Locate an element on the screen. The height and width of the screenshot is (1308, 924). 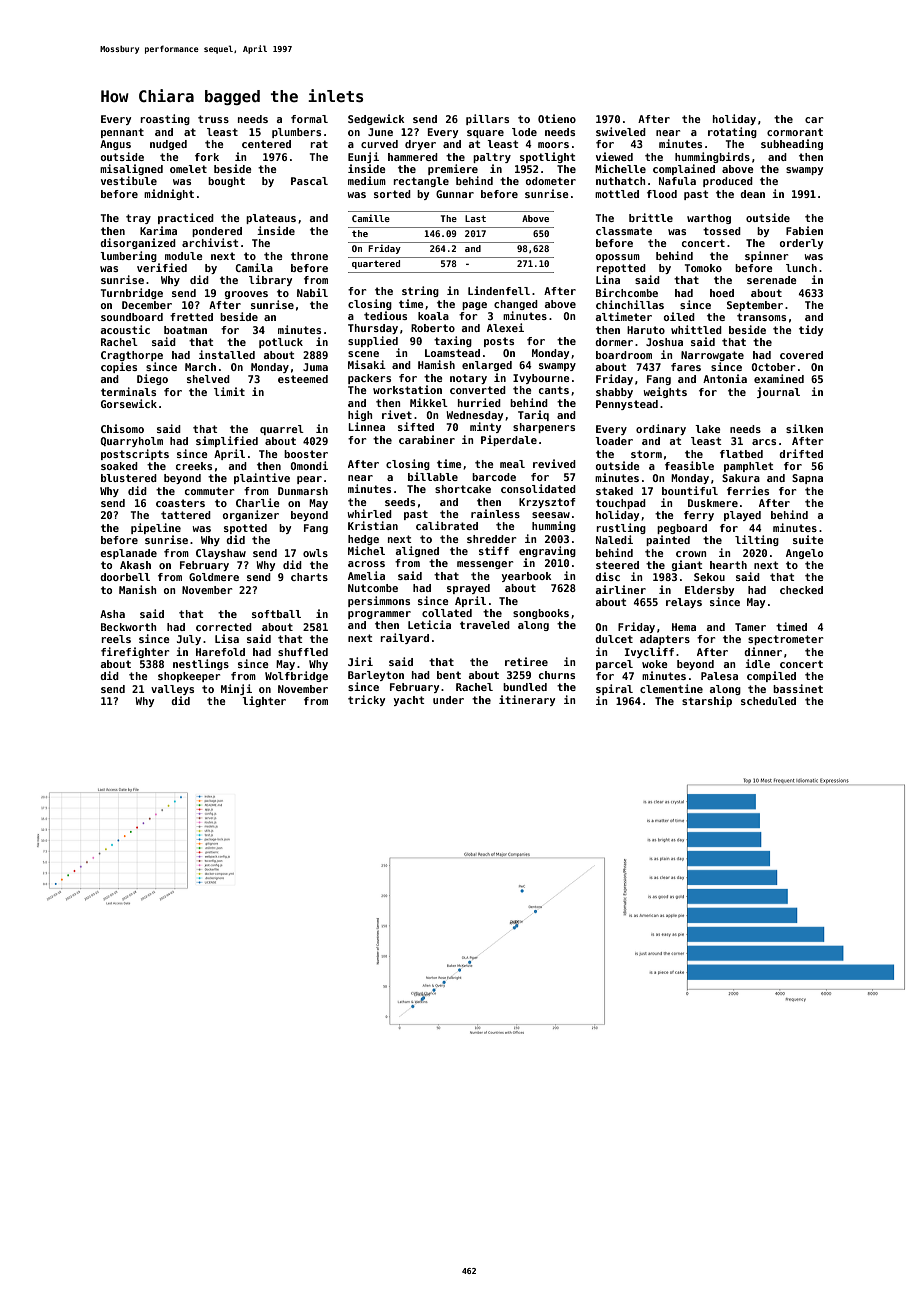
swiveled is located at coordinates (621, 131).
